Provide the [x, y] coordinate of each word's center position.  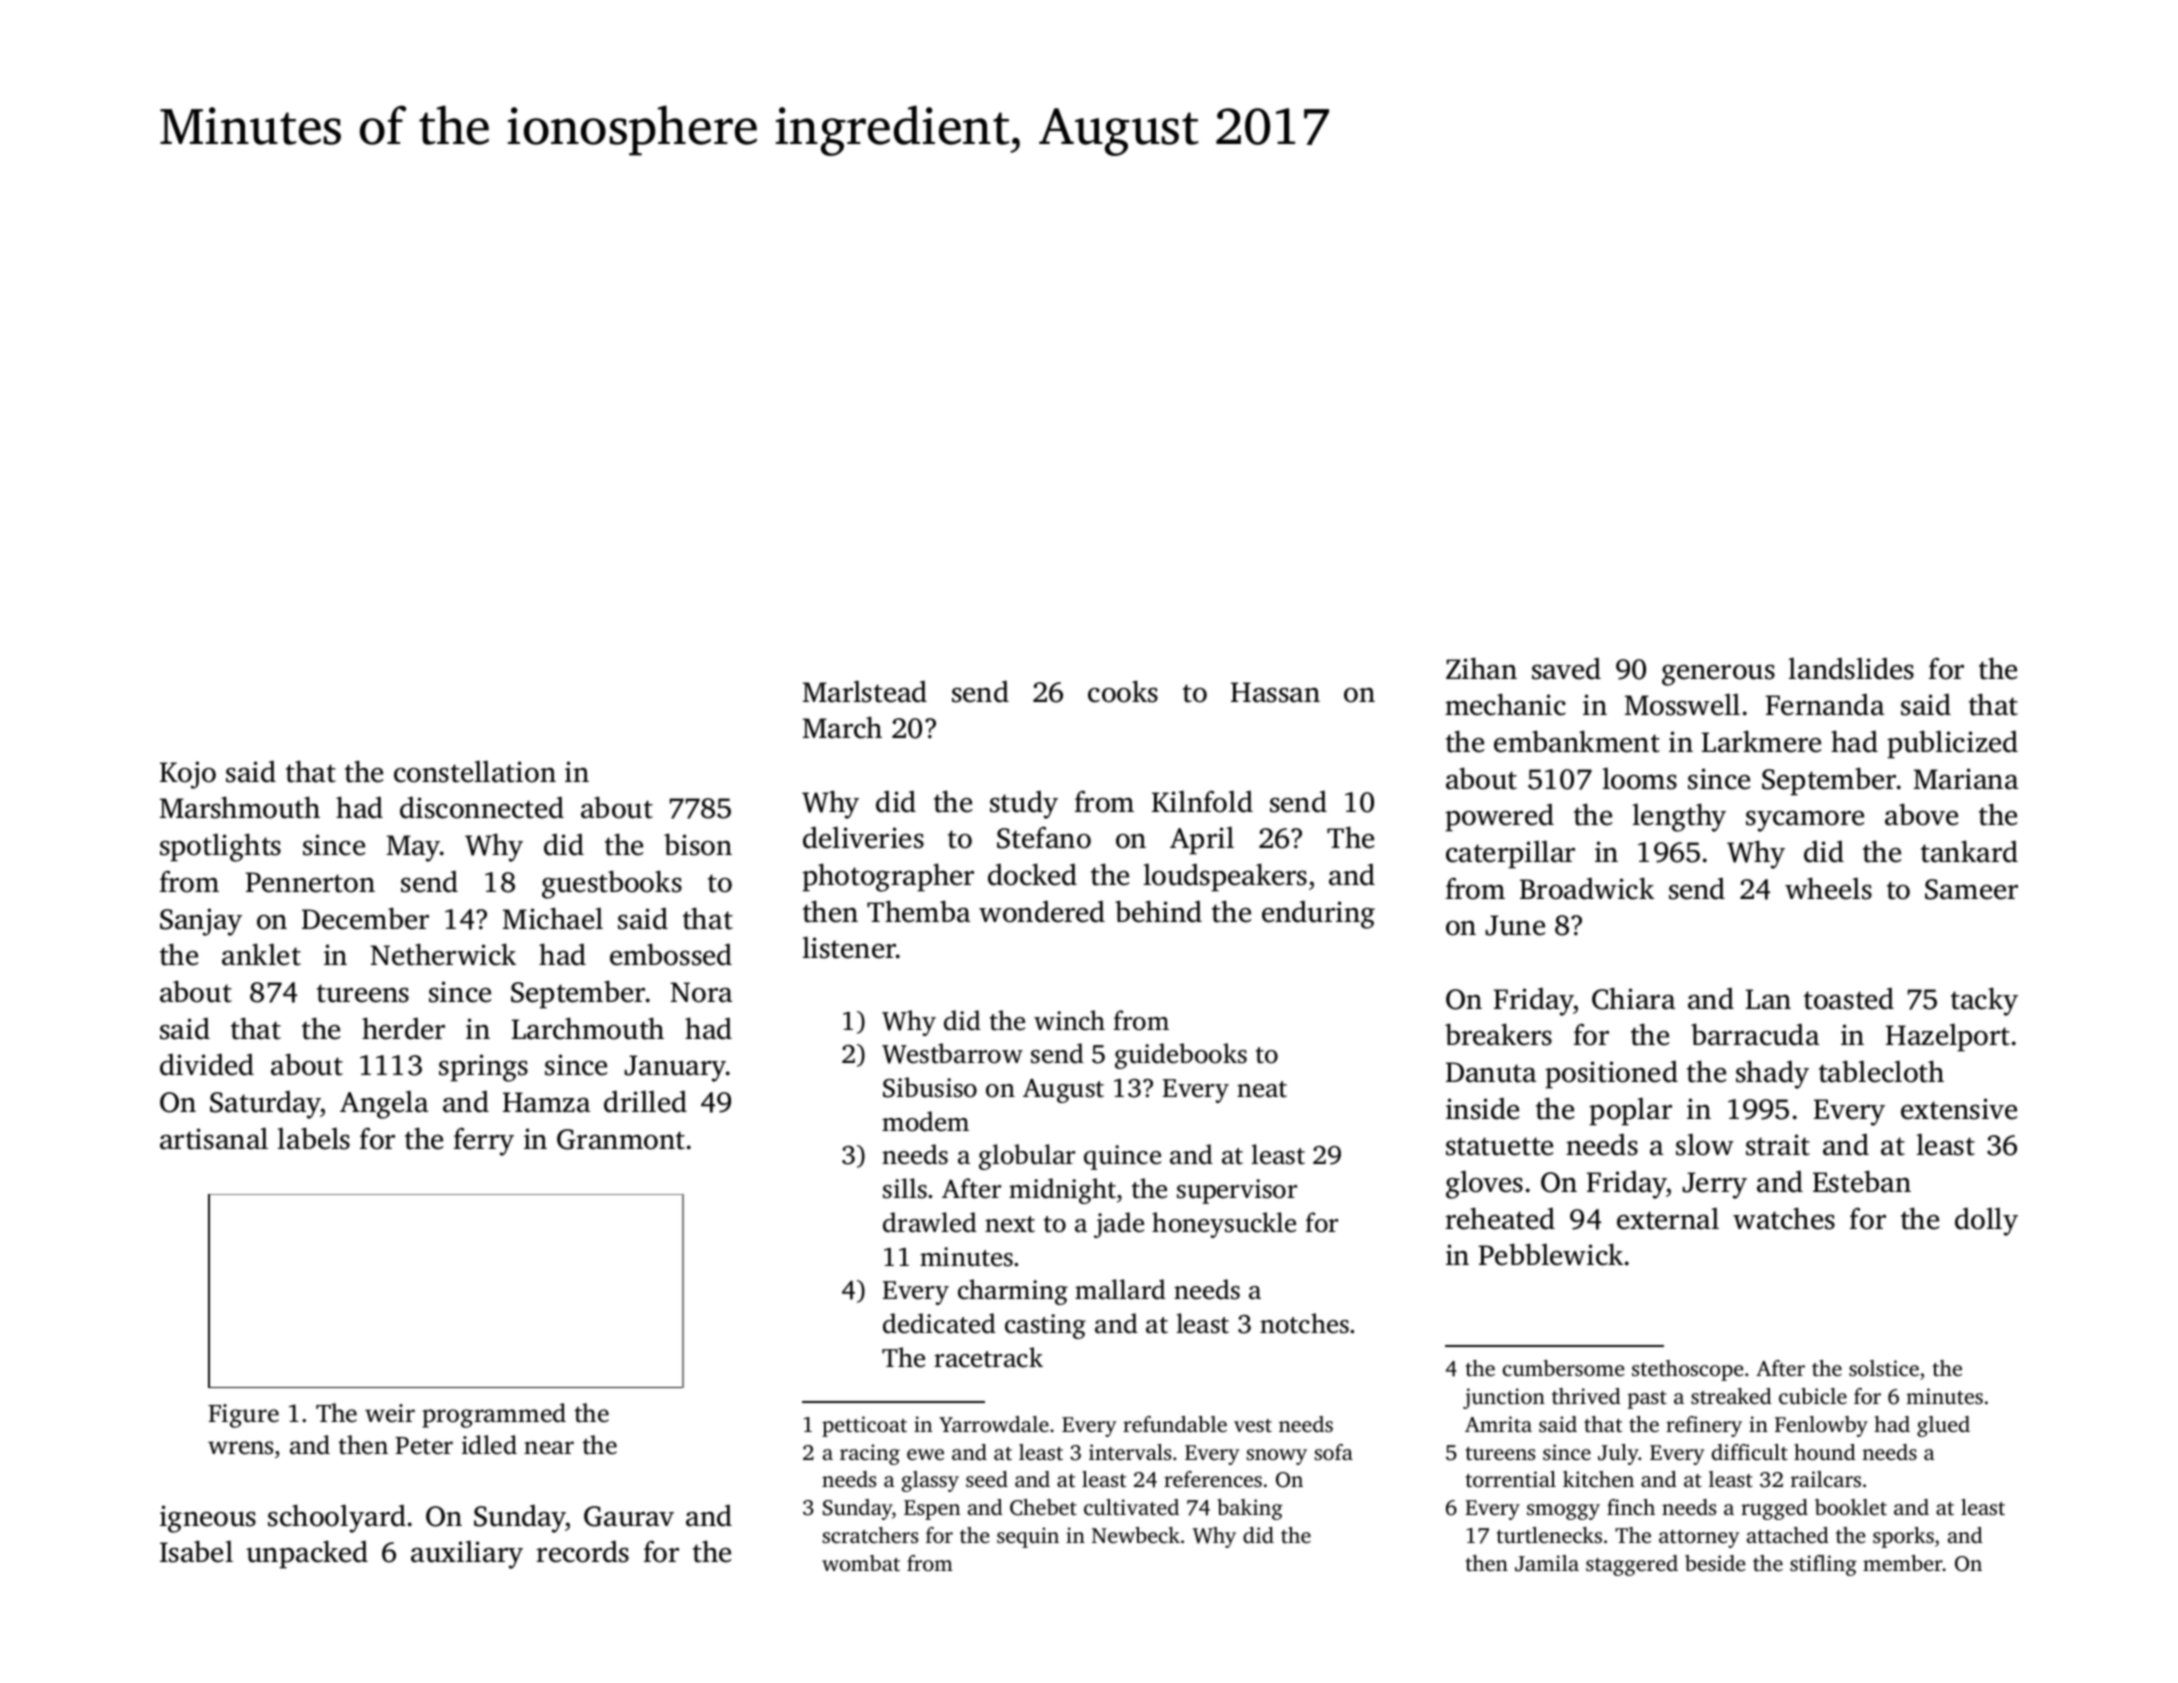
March [842, 727]
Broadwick [1587, 888]
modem [925, 1121]
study [1024, 805]
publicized [1952, 744]
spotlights [220, 847]
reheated [1500, 1218]
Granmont [621, 1139]
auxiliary [467, 1554]
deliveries [863, 837]
